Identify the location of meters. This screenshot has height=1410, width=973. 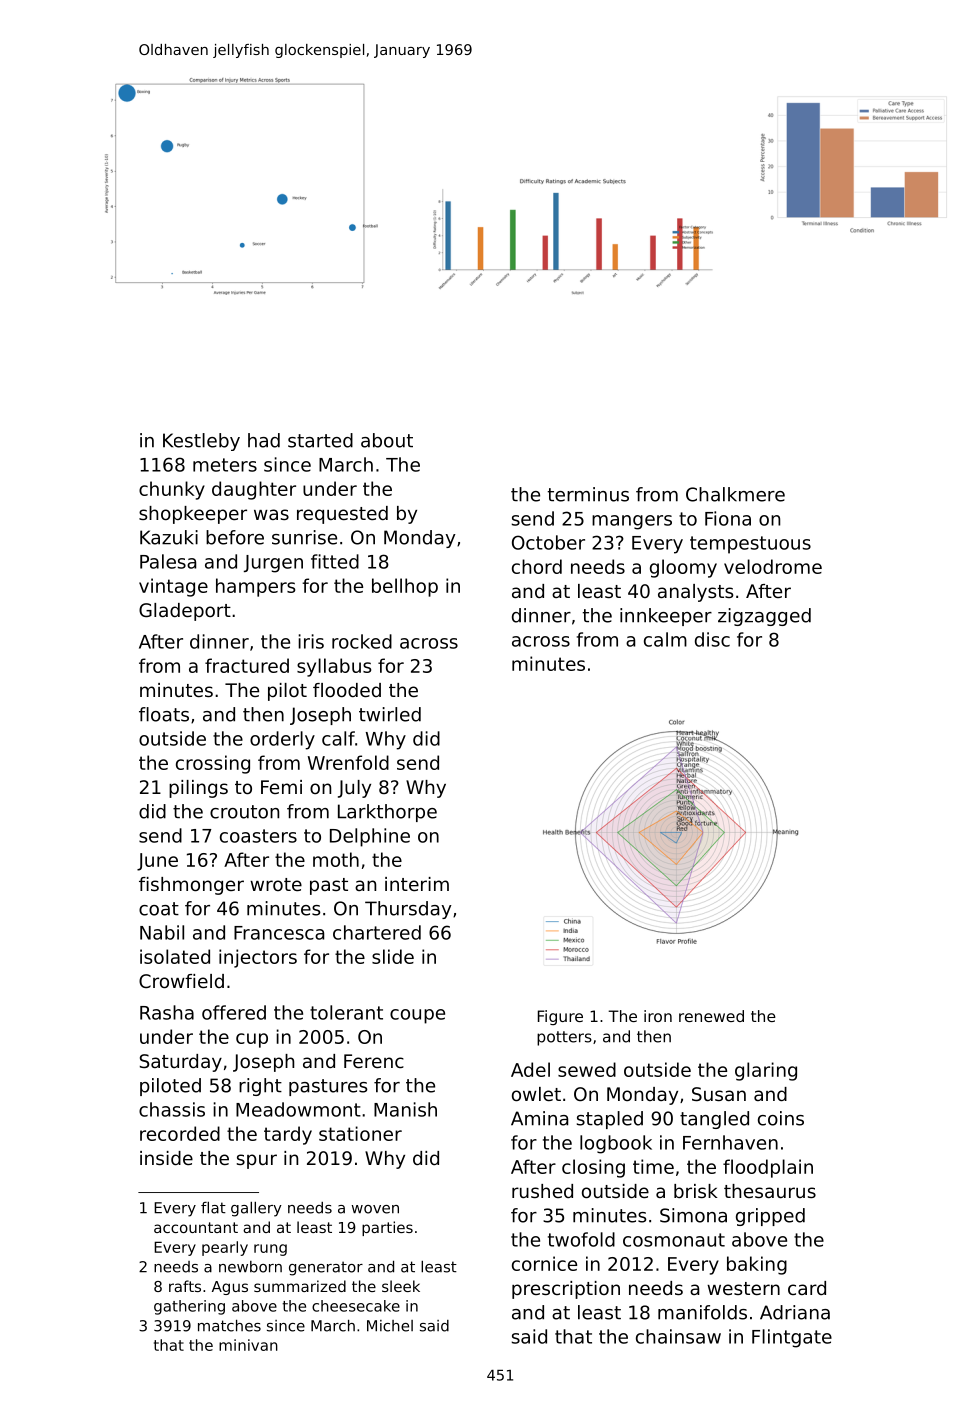
(225, 465).
